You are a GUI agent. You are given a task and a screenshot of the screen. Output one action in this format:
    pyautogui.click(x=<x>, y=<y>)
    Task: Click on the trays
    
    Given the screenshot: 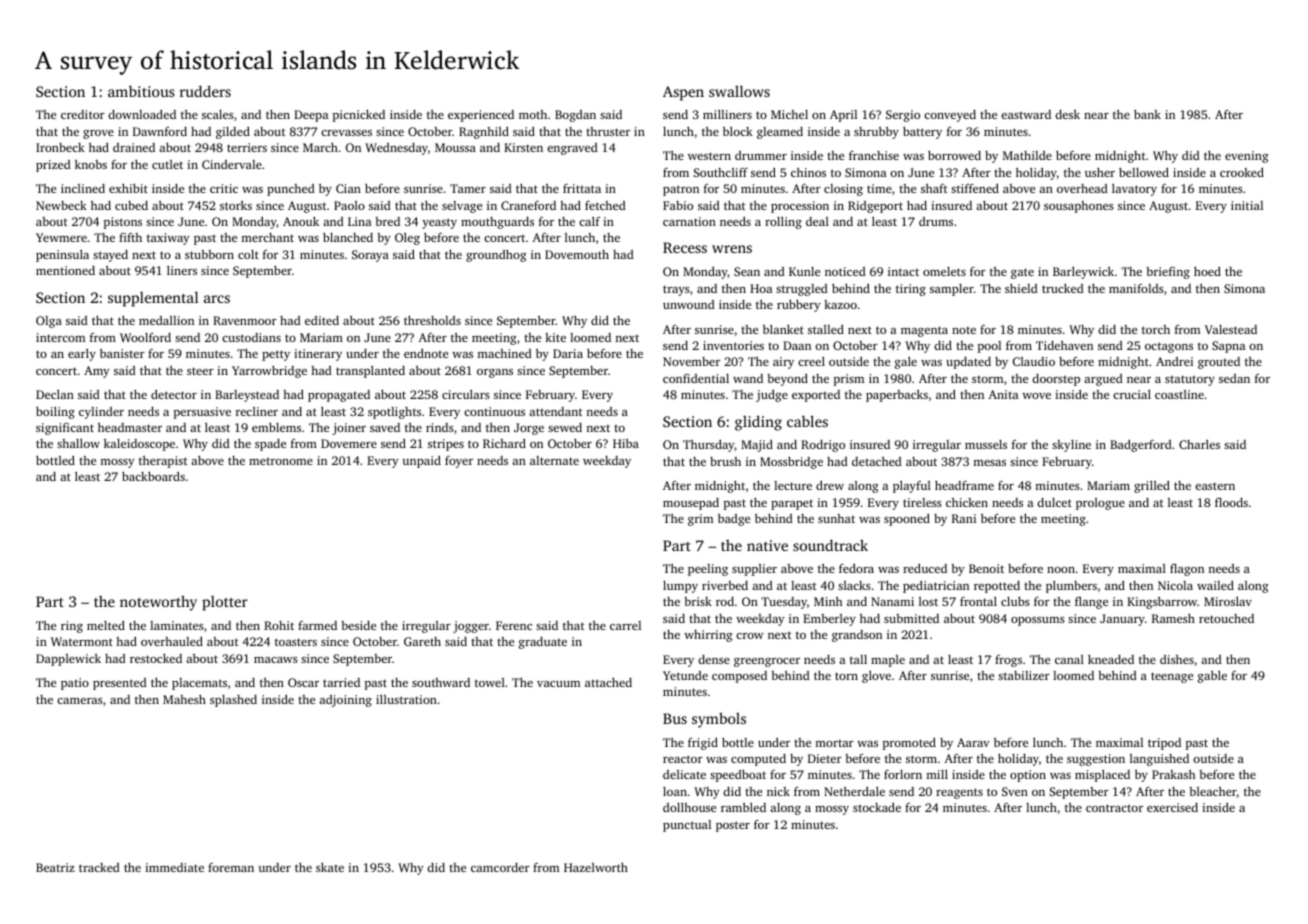 What is the action you would take?
    pyautogui.click(x=676, y=290)
